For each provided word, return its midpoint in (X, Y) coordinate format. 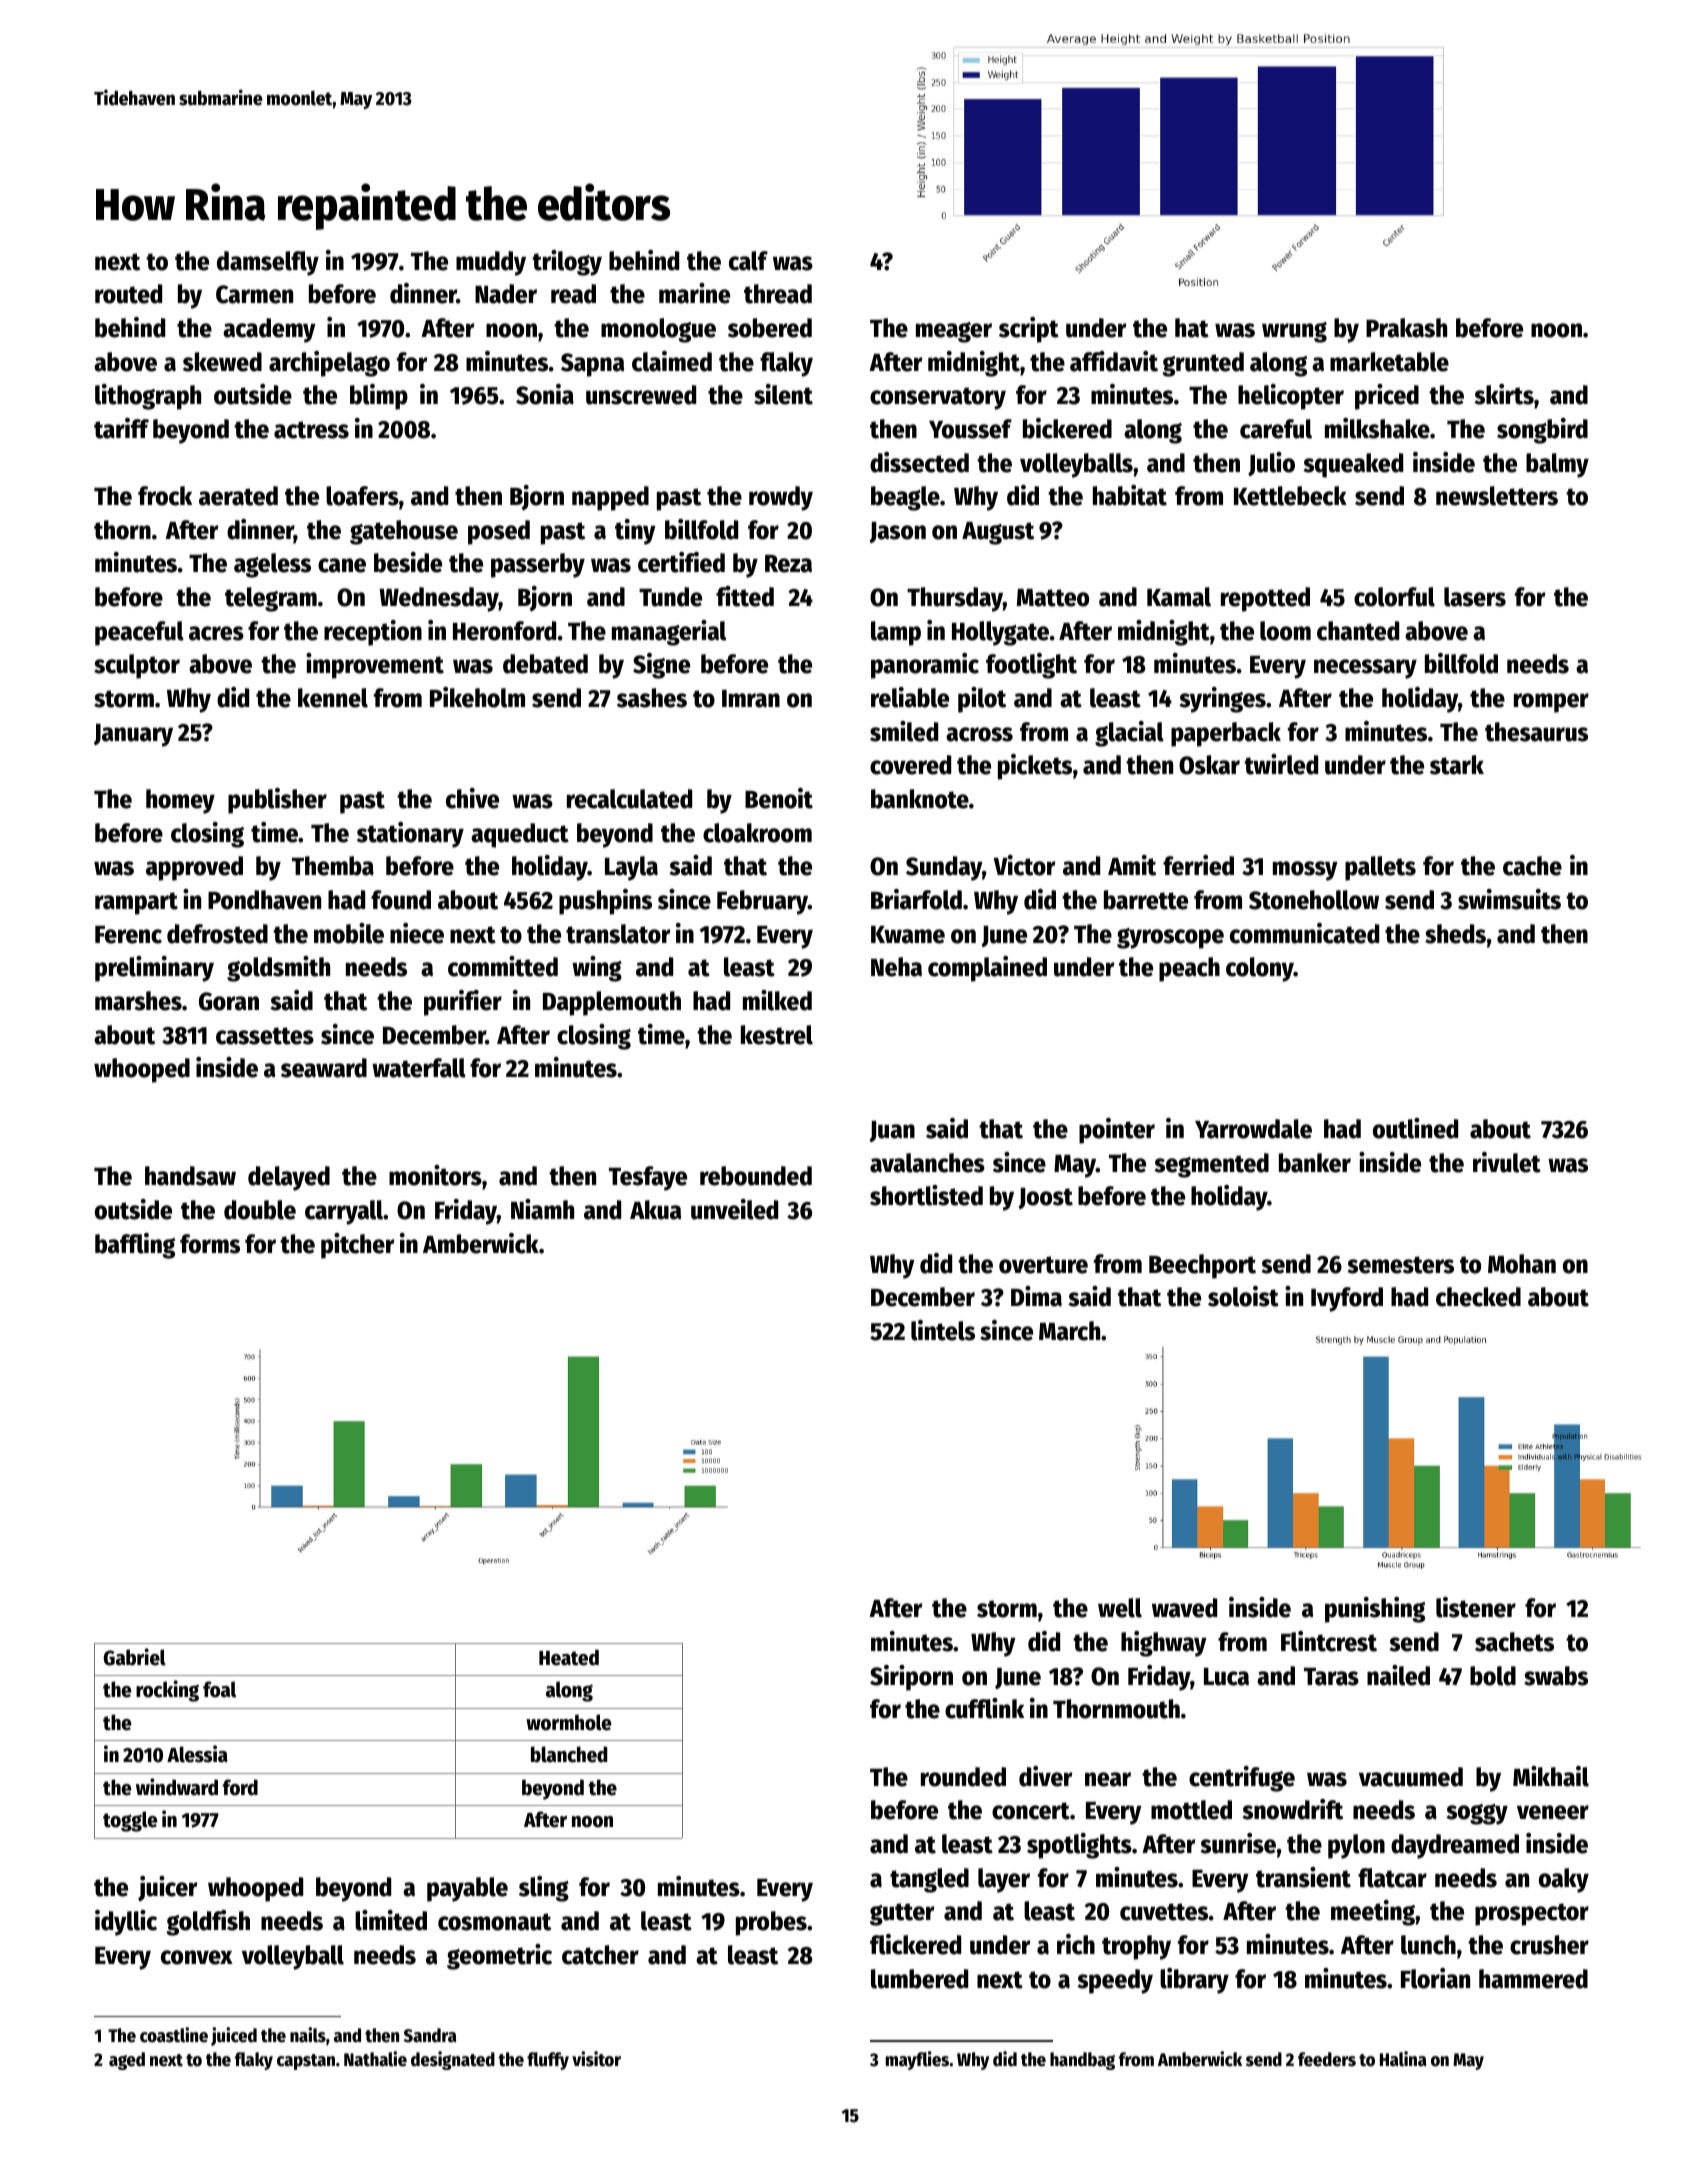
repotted (1265, 599)
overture (1043, 1265)
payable (467, 1889)
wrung (1294, 332)
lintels (943, 1330)
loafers (362, 496)
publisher (277, 801)
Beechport (1202, 1266)
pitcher (357, 1246)
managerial (669, 633)
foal (219, 1689)
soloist (1243, 1296)
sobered (770, 328)
